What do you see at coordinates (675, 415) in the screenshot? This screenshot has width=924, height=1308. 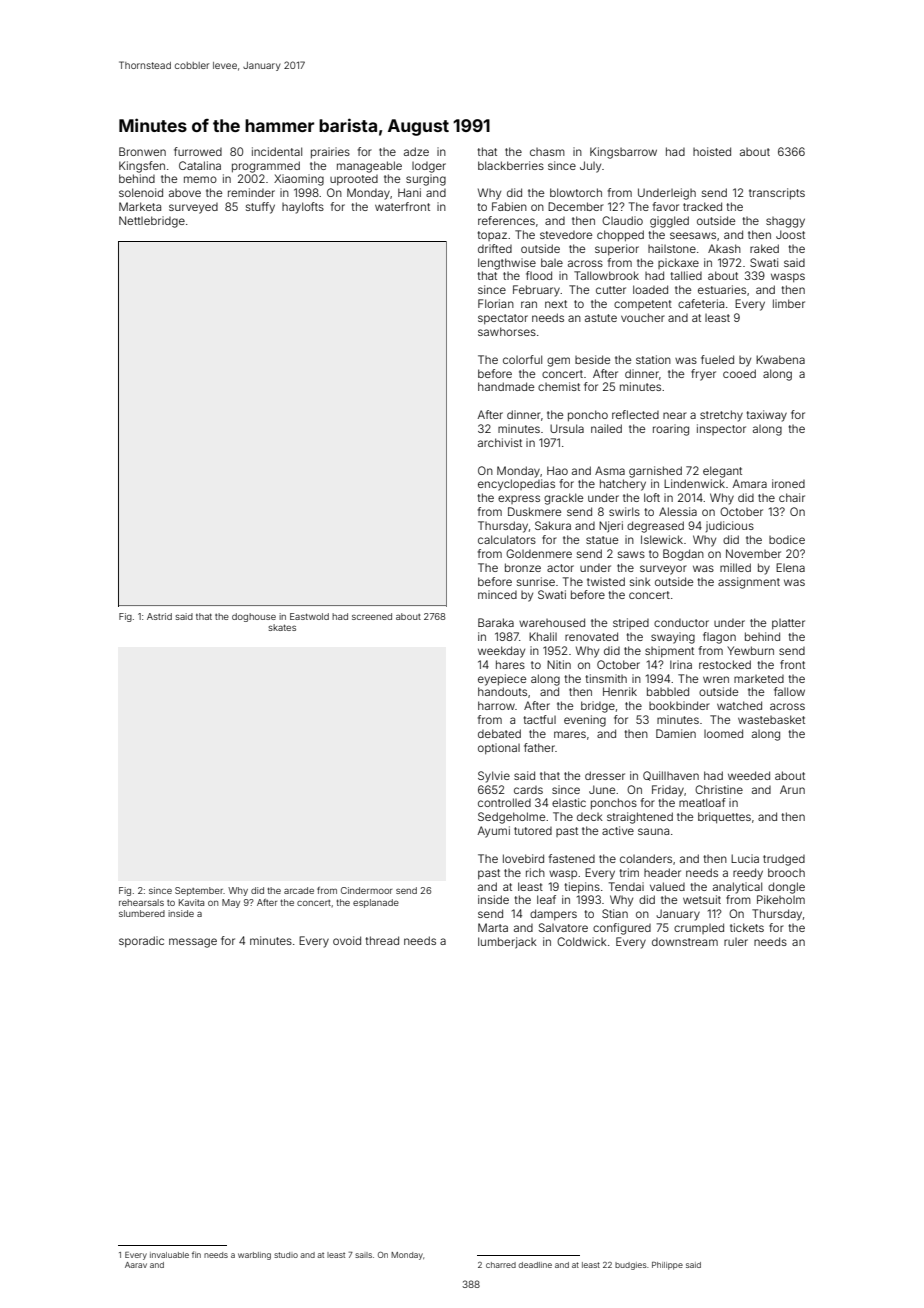 I see `near` at bounding box center [675, 415].
